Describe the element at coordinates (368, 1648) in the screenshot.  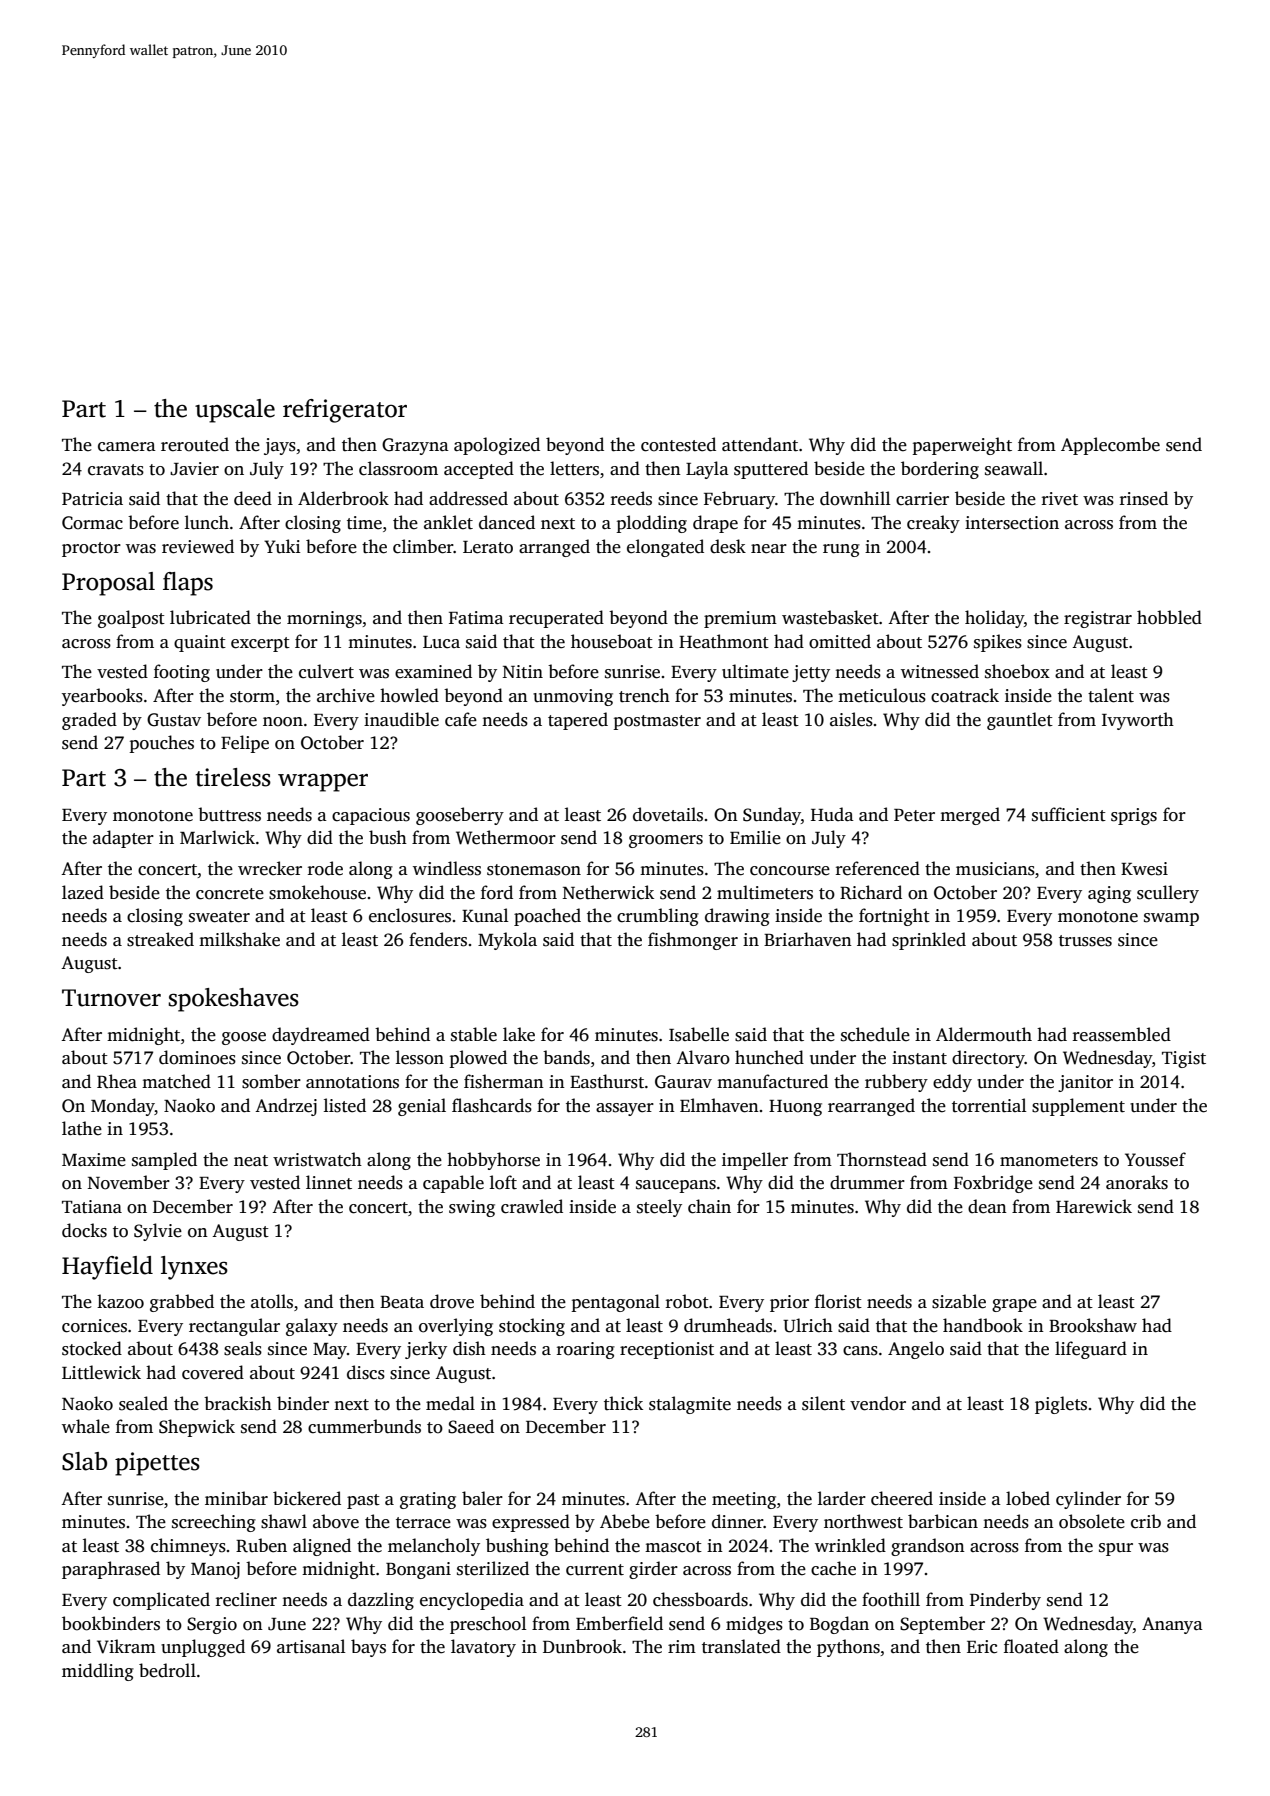
I see `bays` at that location.
